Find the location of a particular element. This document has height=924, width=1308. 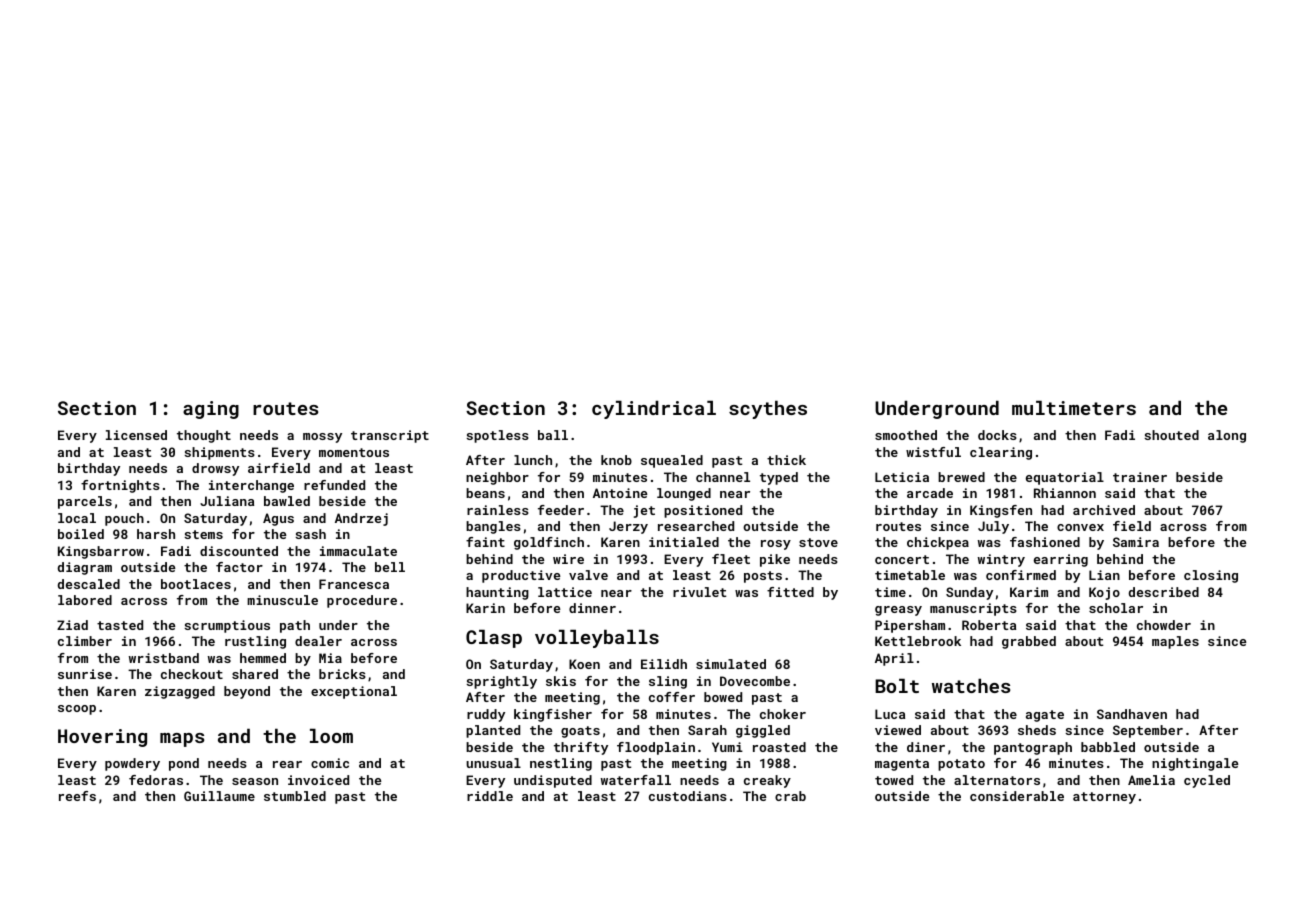

loom is located at coordinates (331, 736).
